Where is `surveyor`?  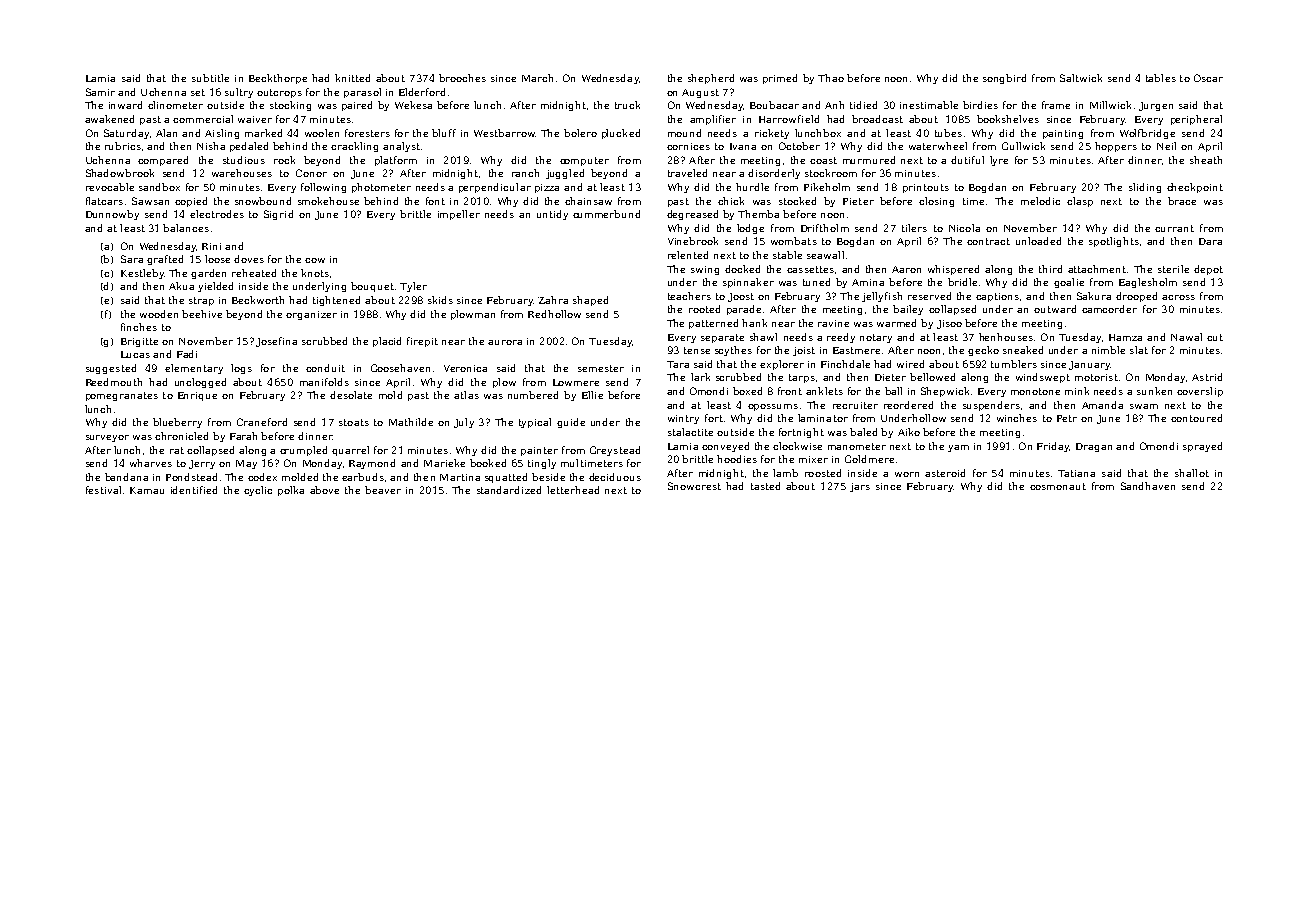 surveyor is located at coordinates (107, 438).
